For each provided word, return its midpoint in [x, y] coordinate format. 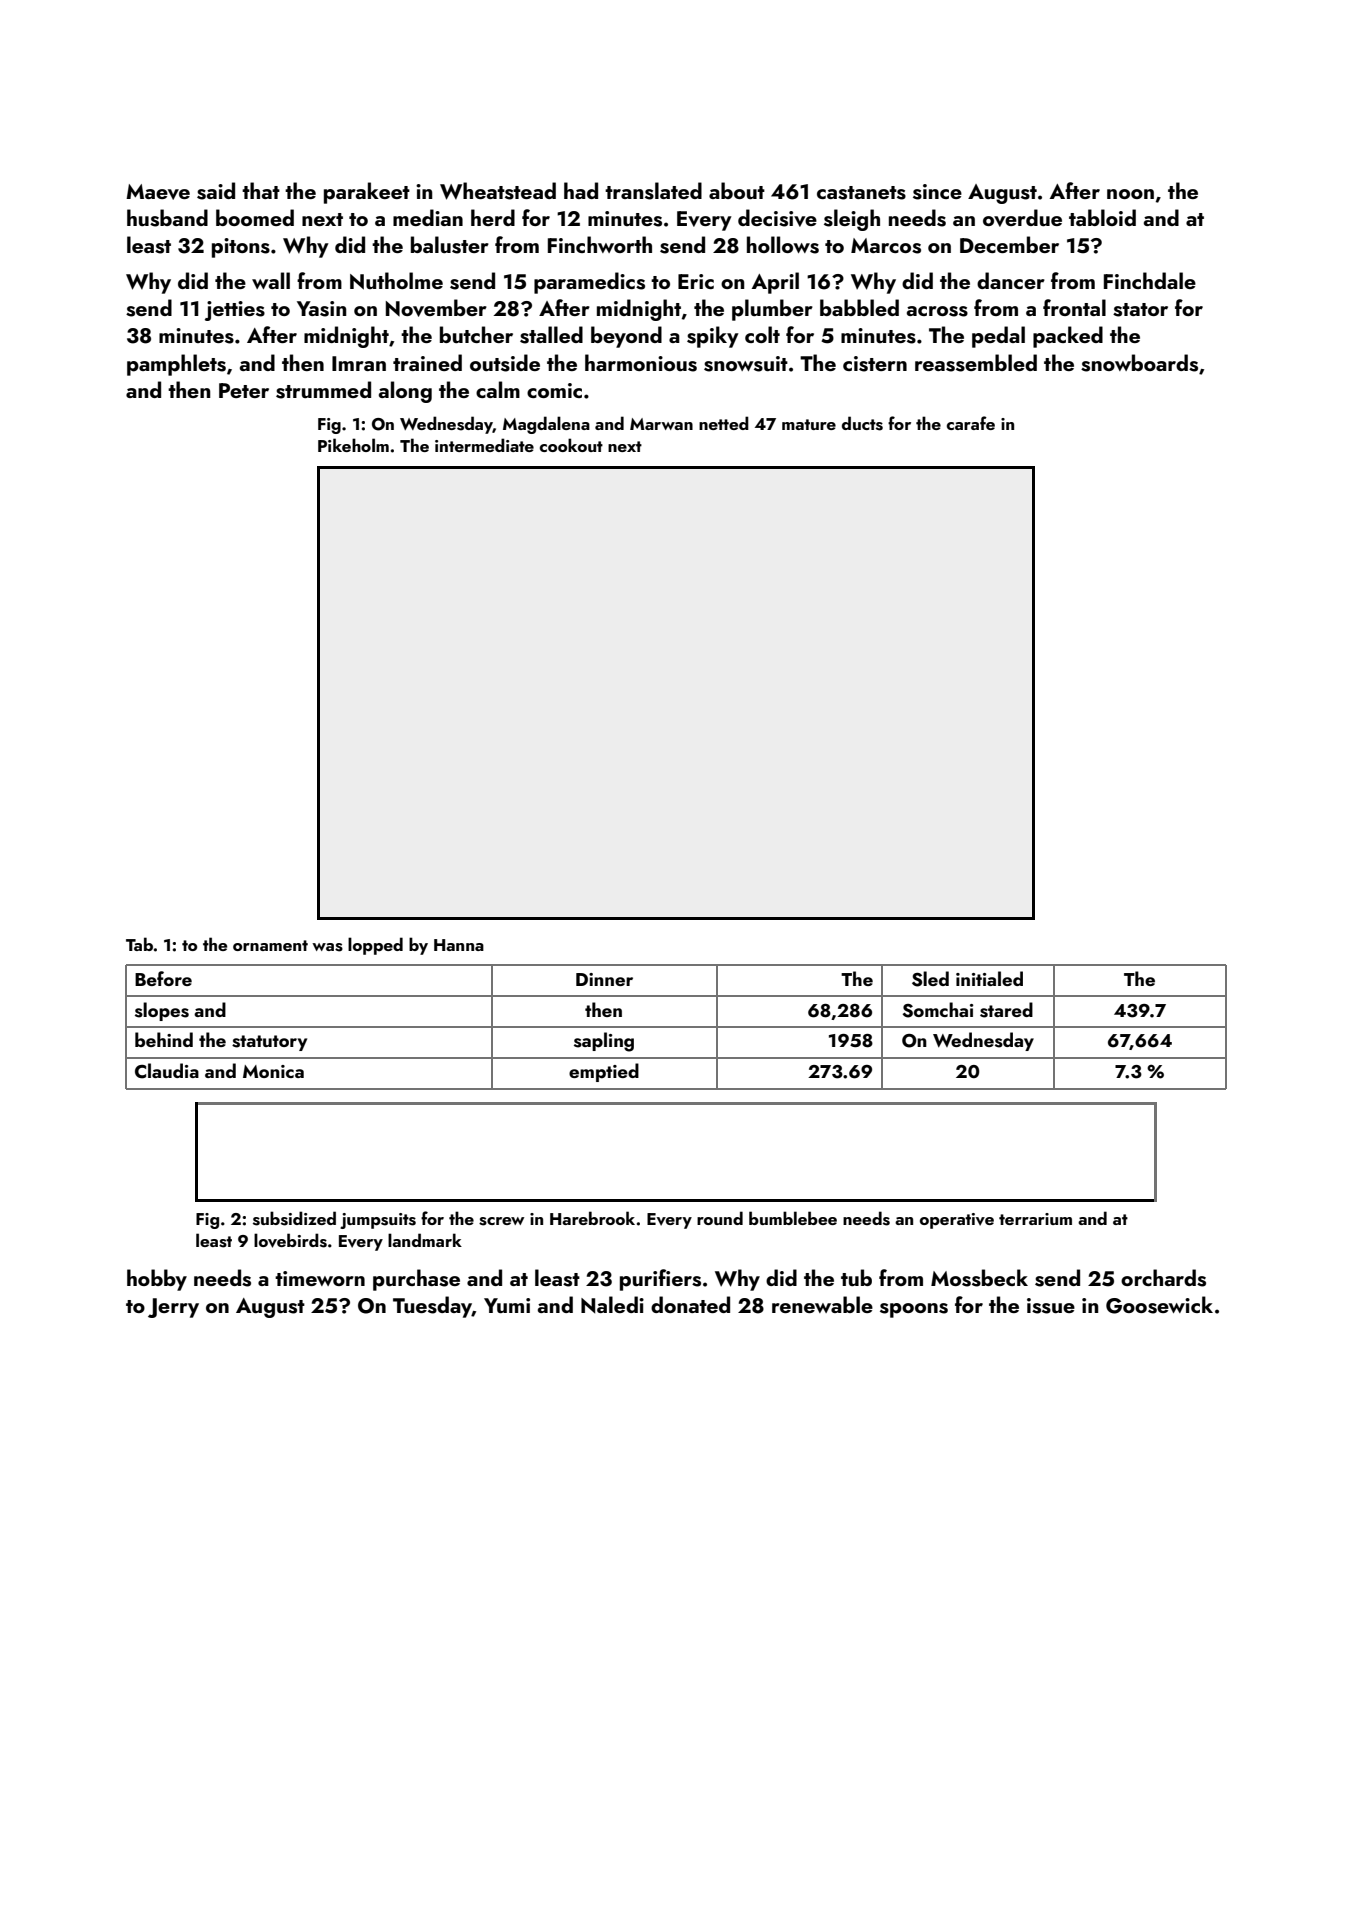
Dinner [604, 979]
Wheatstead [498, 191]
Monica [273, 1071]
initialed [989, 978]
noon [1130, 194]
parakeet [367, 193]
